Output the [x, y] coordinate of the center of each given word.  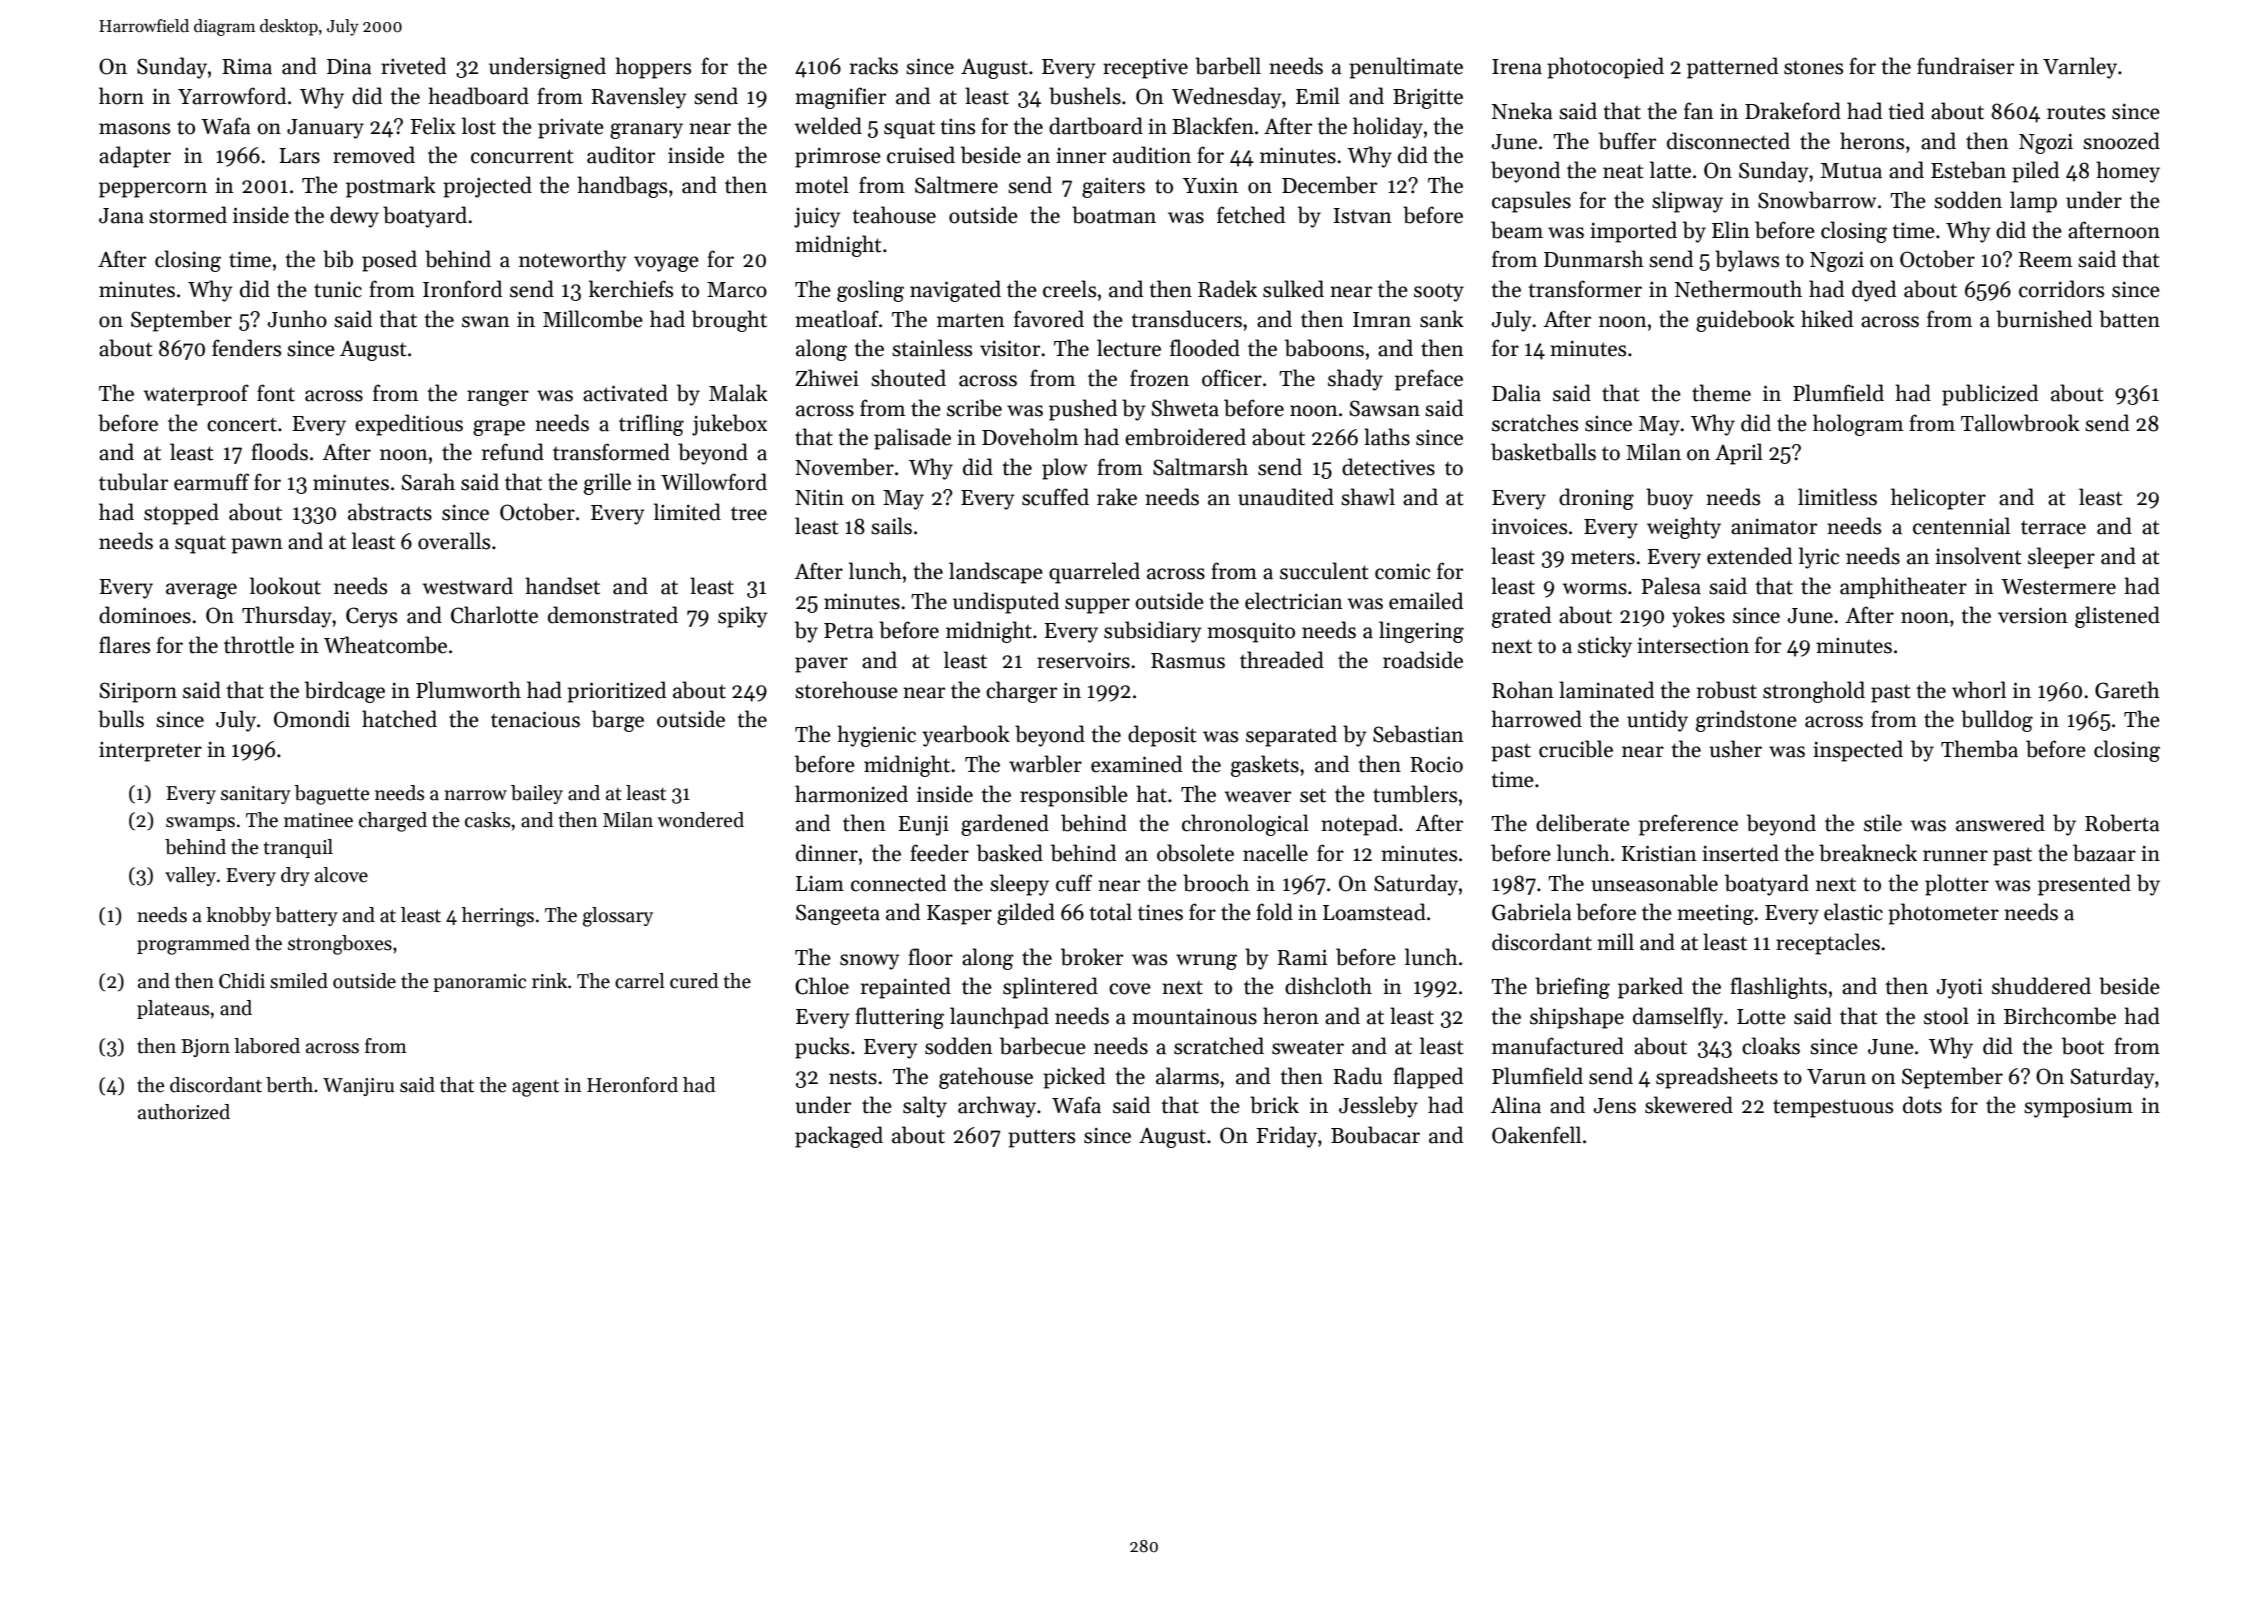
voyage [666, 264]
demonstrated [613, 615]
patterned [1732, 68]
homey [2128, 172]
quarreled [1094, 573]
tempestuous [1833, 1108]
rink [549, 980]
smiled [299, 981]
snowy [869, 962]
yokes [1698, 617]
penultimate [1406, 68]
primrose [838, 157]
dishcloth [1328, 986]
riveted [413, 66]
